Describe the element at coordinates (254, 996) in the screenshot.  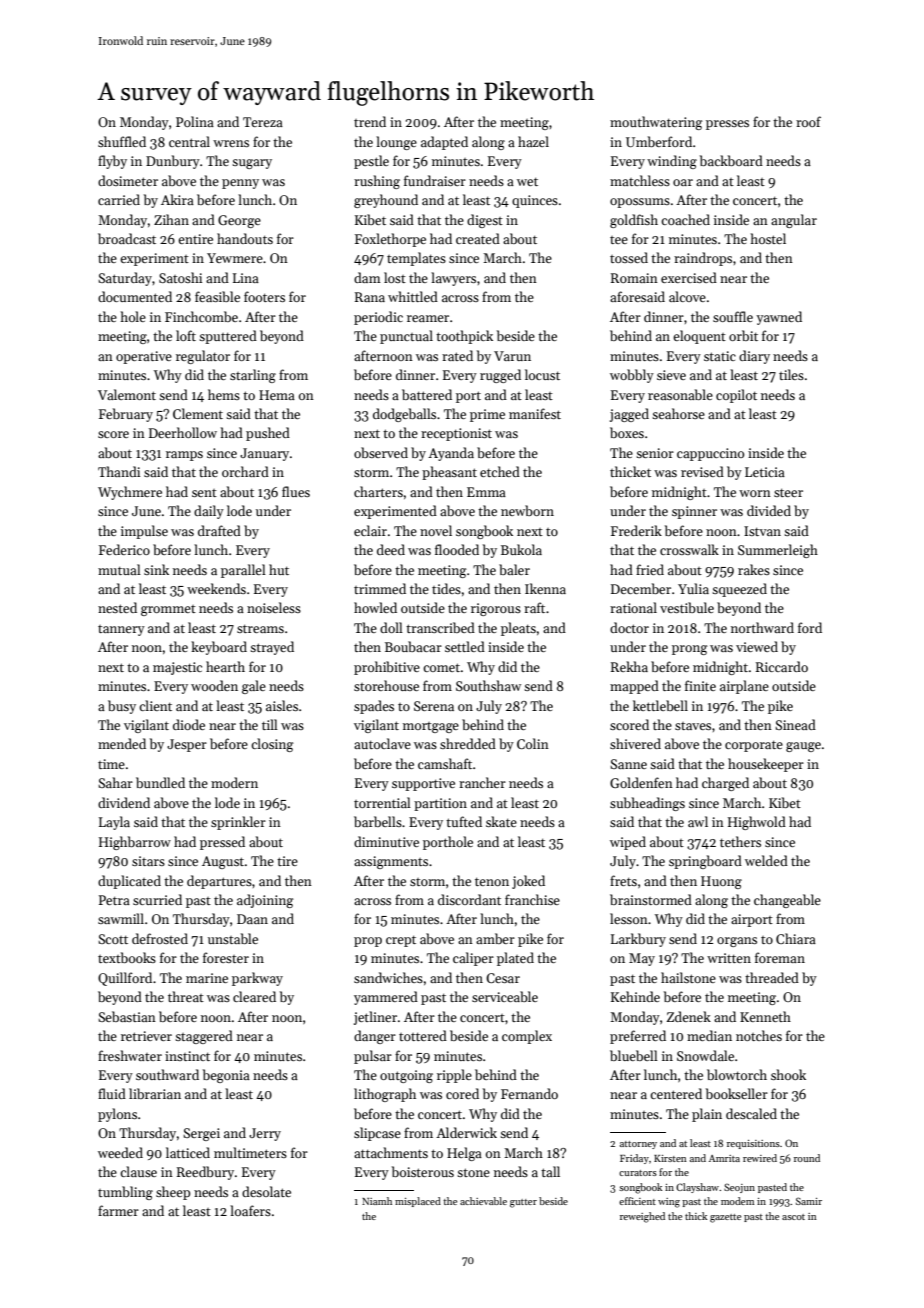
I see `cleared` at that location.
